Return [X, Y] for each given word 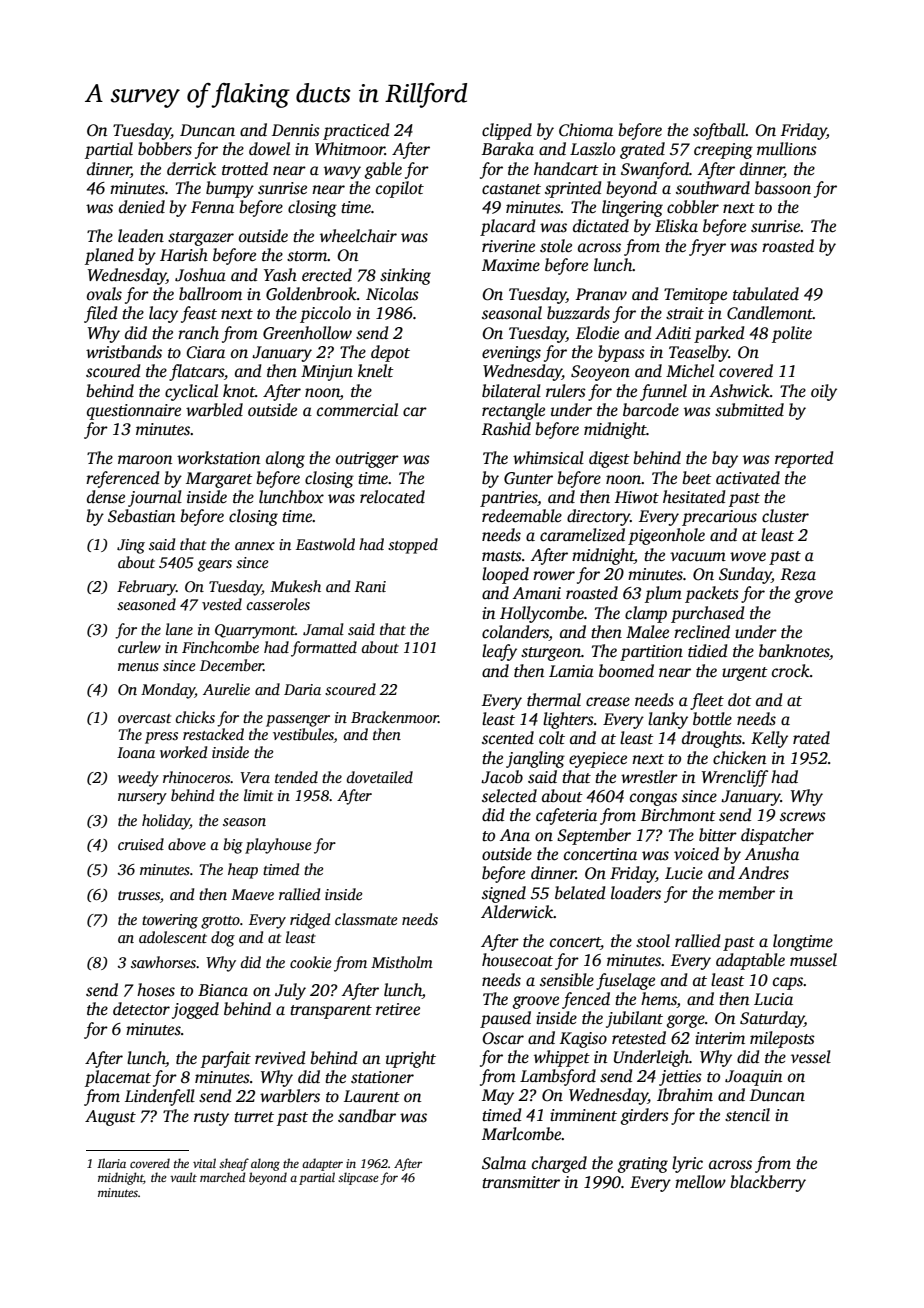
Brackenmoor [394, 717]
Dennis [296, 130]
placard [507, 227]
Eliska [676, 226]
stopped [413, 546]
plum [663, 594]
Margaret [219, 480]
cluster [785, 516]
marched [223, 1177]
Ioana [136, 752]
